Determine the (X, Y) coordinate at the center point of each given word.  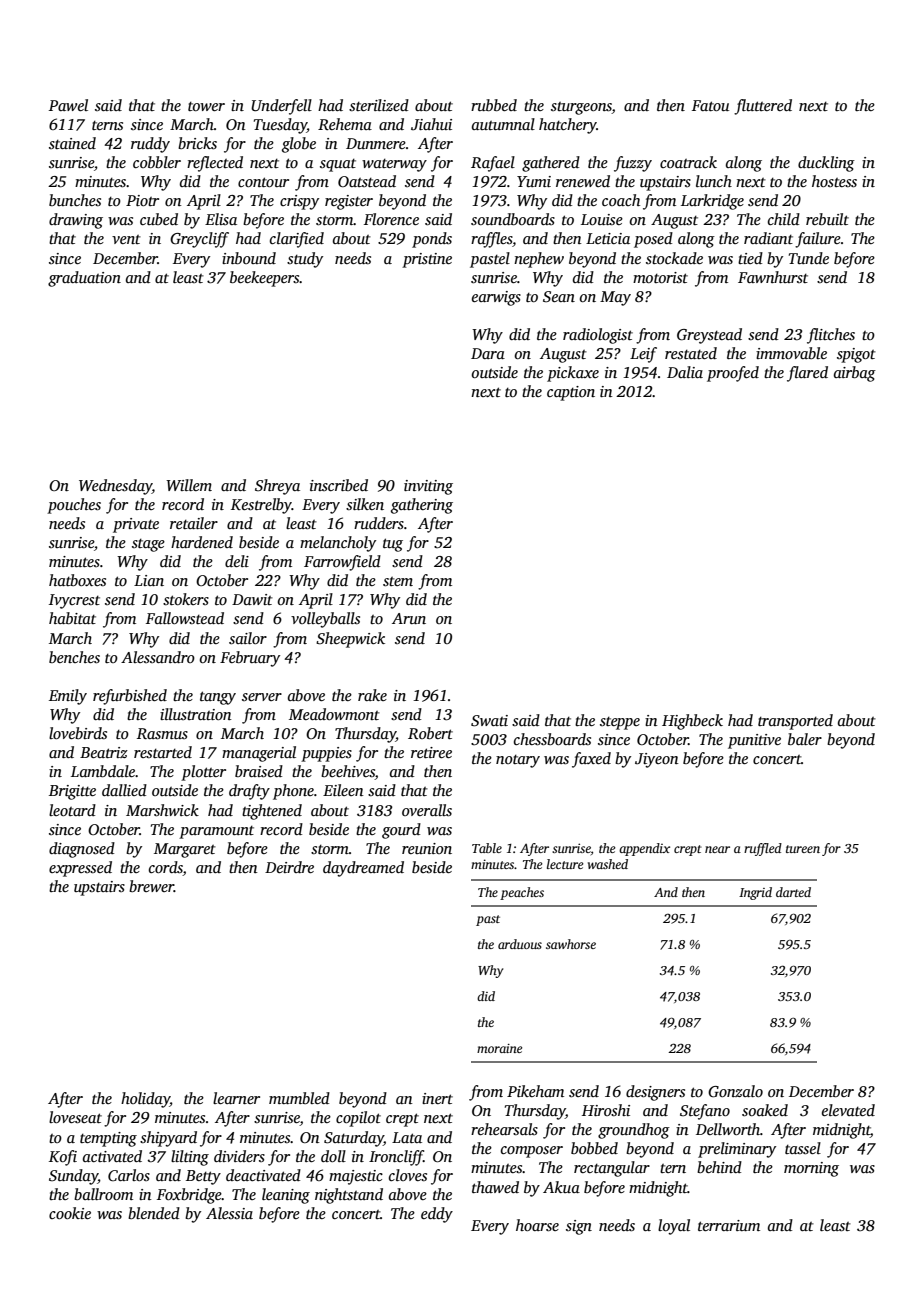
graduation (84, 279)
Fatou (710, 105)
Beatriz (104, 752)
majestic (356, 1177)
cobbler (157, 162)
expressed (80, 869)
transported (795, 722)
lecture (565, 864)
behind (719, 1167)
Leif (643, 355)
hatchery (568, 126)
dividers (239, 1156)
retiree (431, 752)
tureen (803, 849)
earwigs (496, 298)
